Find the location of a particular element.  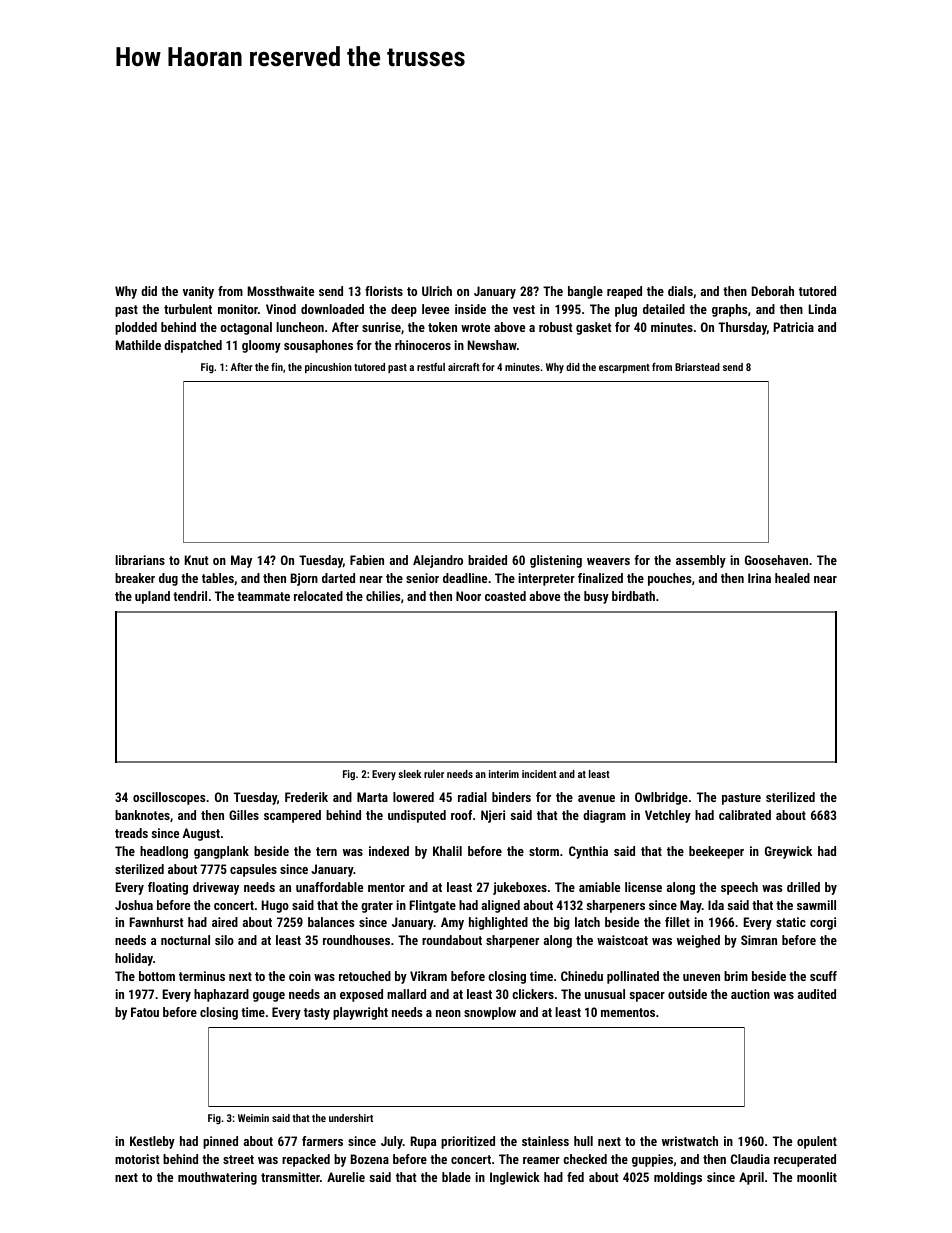

motorist is located at coordinates (137, 1159).
